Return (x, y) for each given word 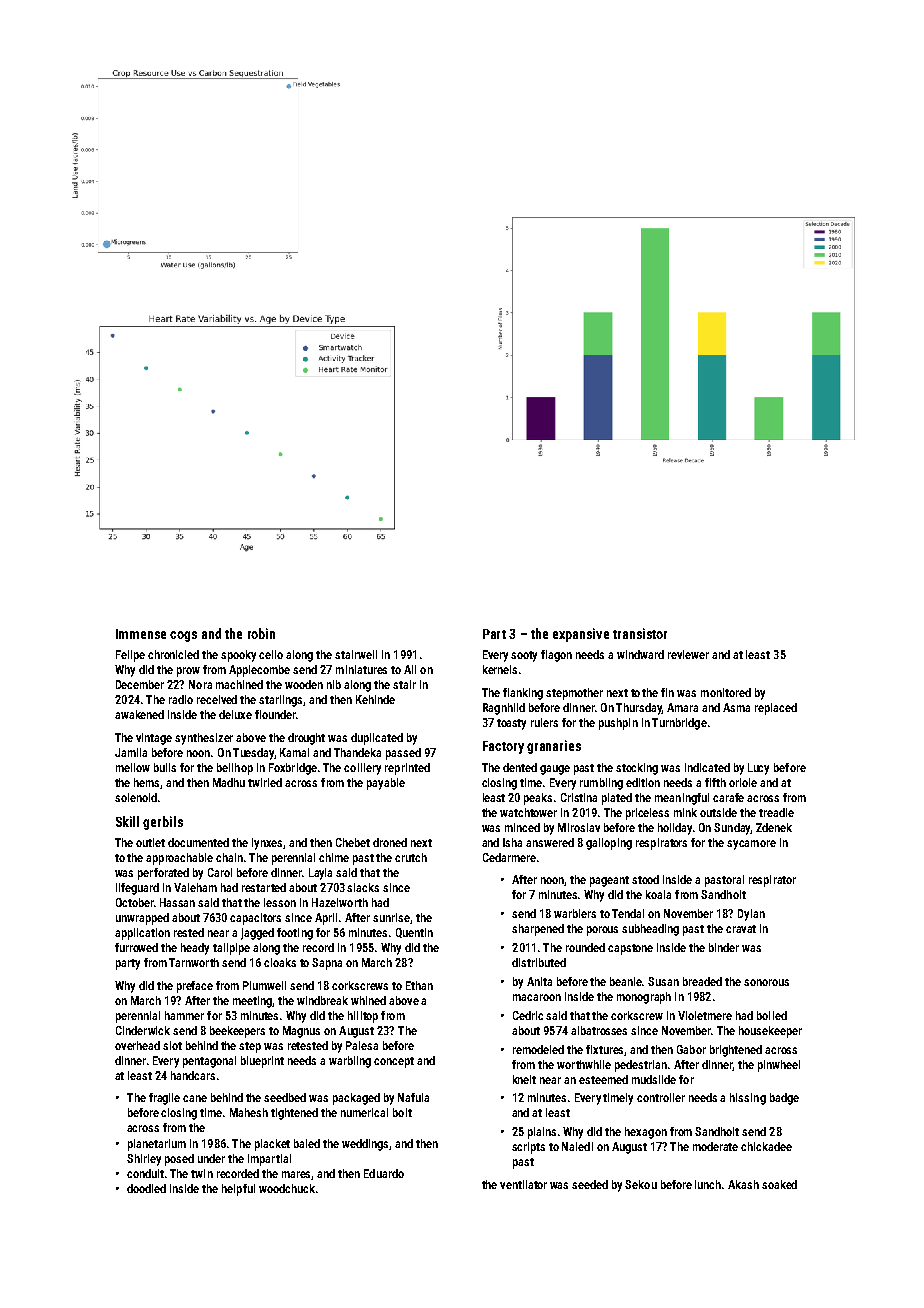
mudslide (654, 1079)
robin (261, 633)
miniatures (361, 669)
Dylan (751, 915)
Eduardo (384, 1173)
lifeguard (137, 889)
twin (202, 1173)
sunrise (391, 917)
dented (520, 767)
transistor (640, 633)
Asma (736, 707)
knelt (524, 1079)
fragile (164, 1099)
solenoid (136, 797)
